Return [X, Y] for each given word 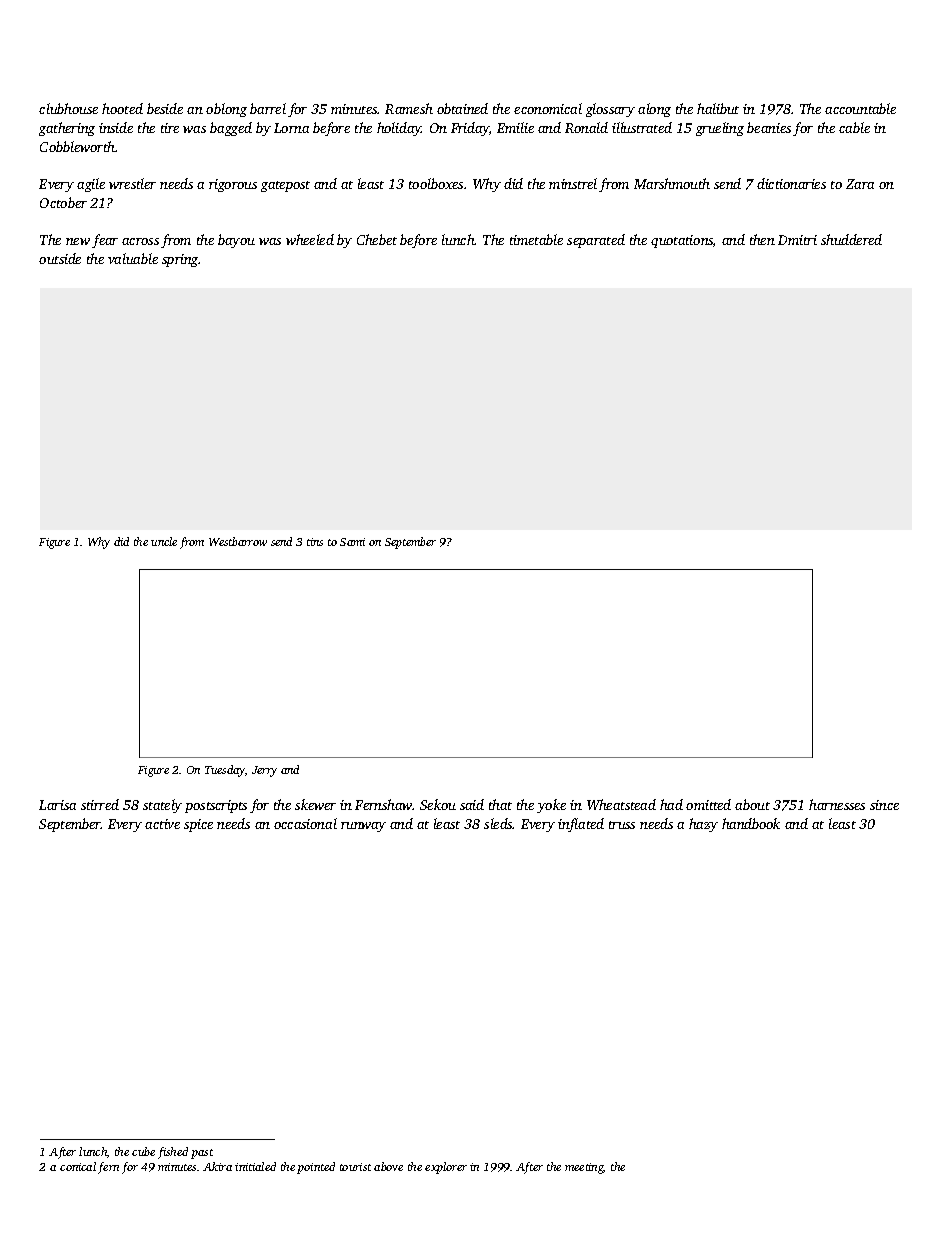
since [884, 805]
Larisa [57, 805]
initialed [255, 1166]
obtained [462, 108]
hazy [703, 825]
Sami [352, 542]
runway [363, 827]
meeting [584, 1168]
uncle [164, 541]
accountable [860, 108]
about [752, 804]
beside [165, 108]
